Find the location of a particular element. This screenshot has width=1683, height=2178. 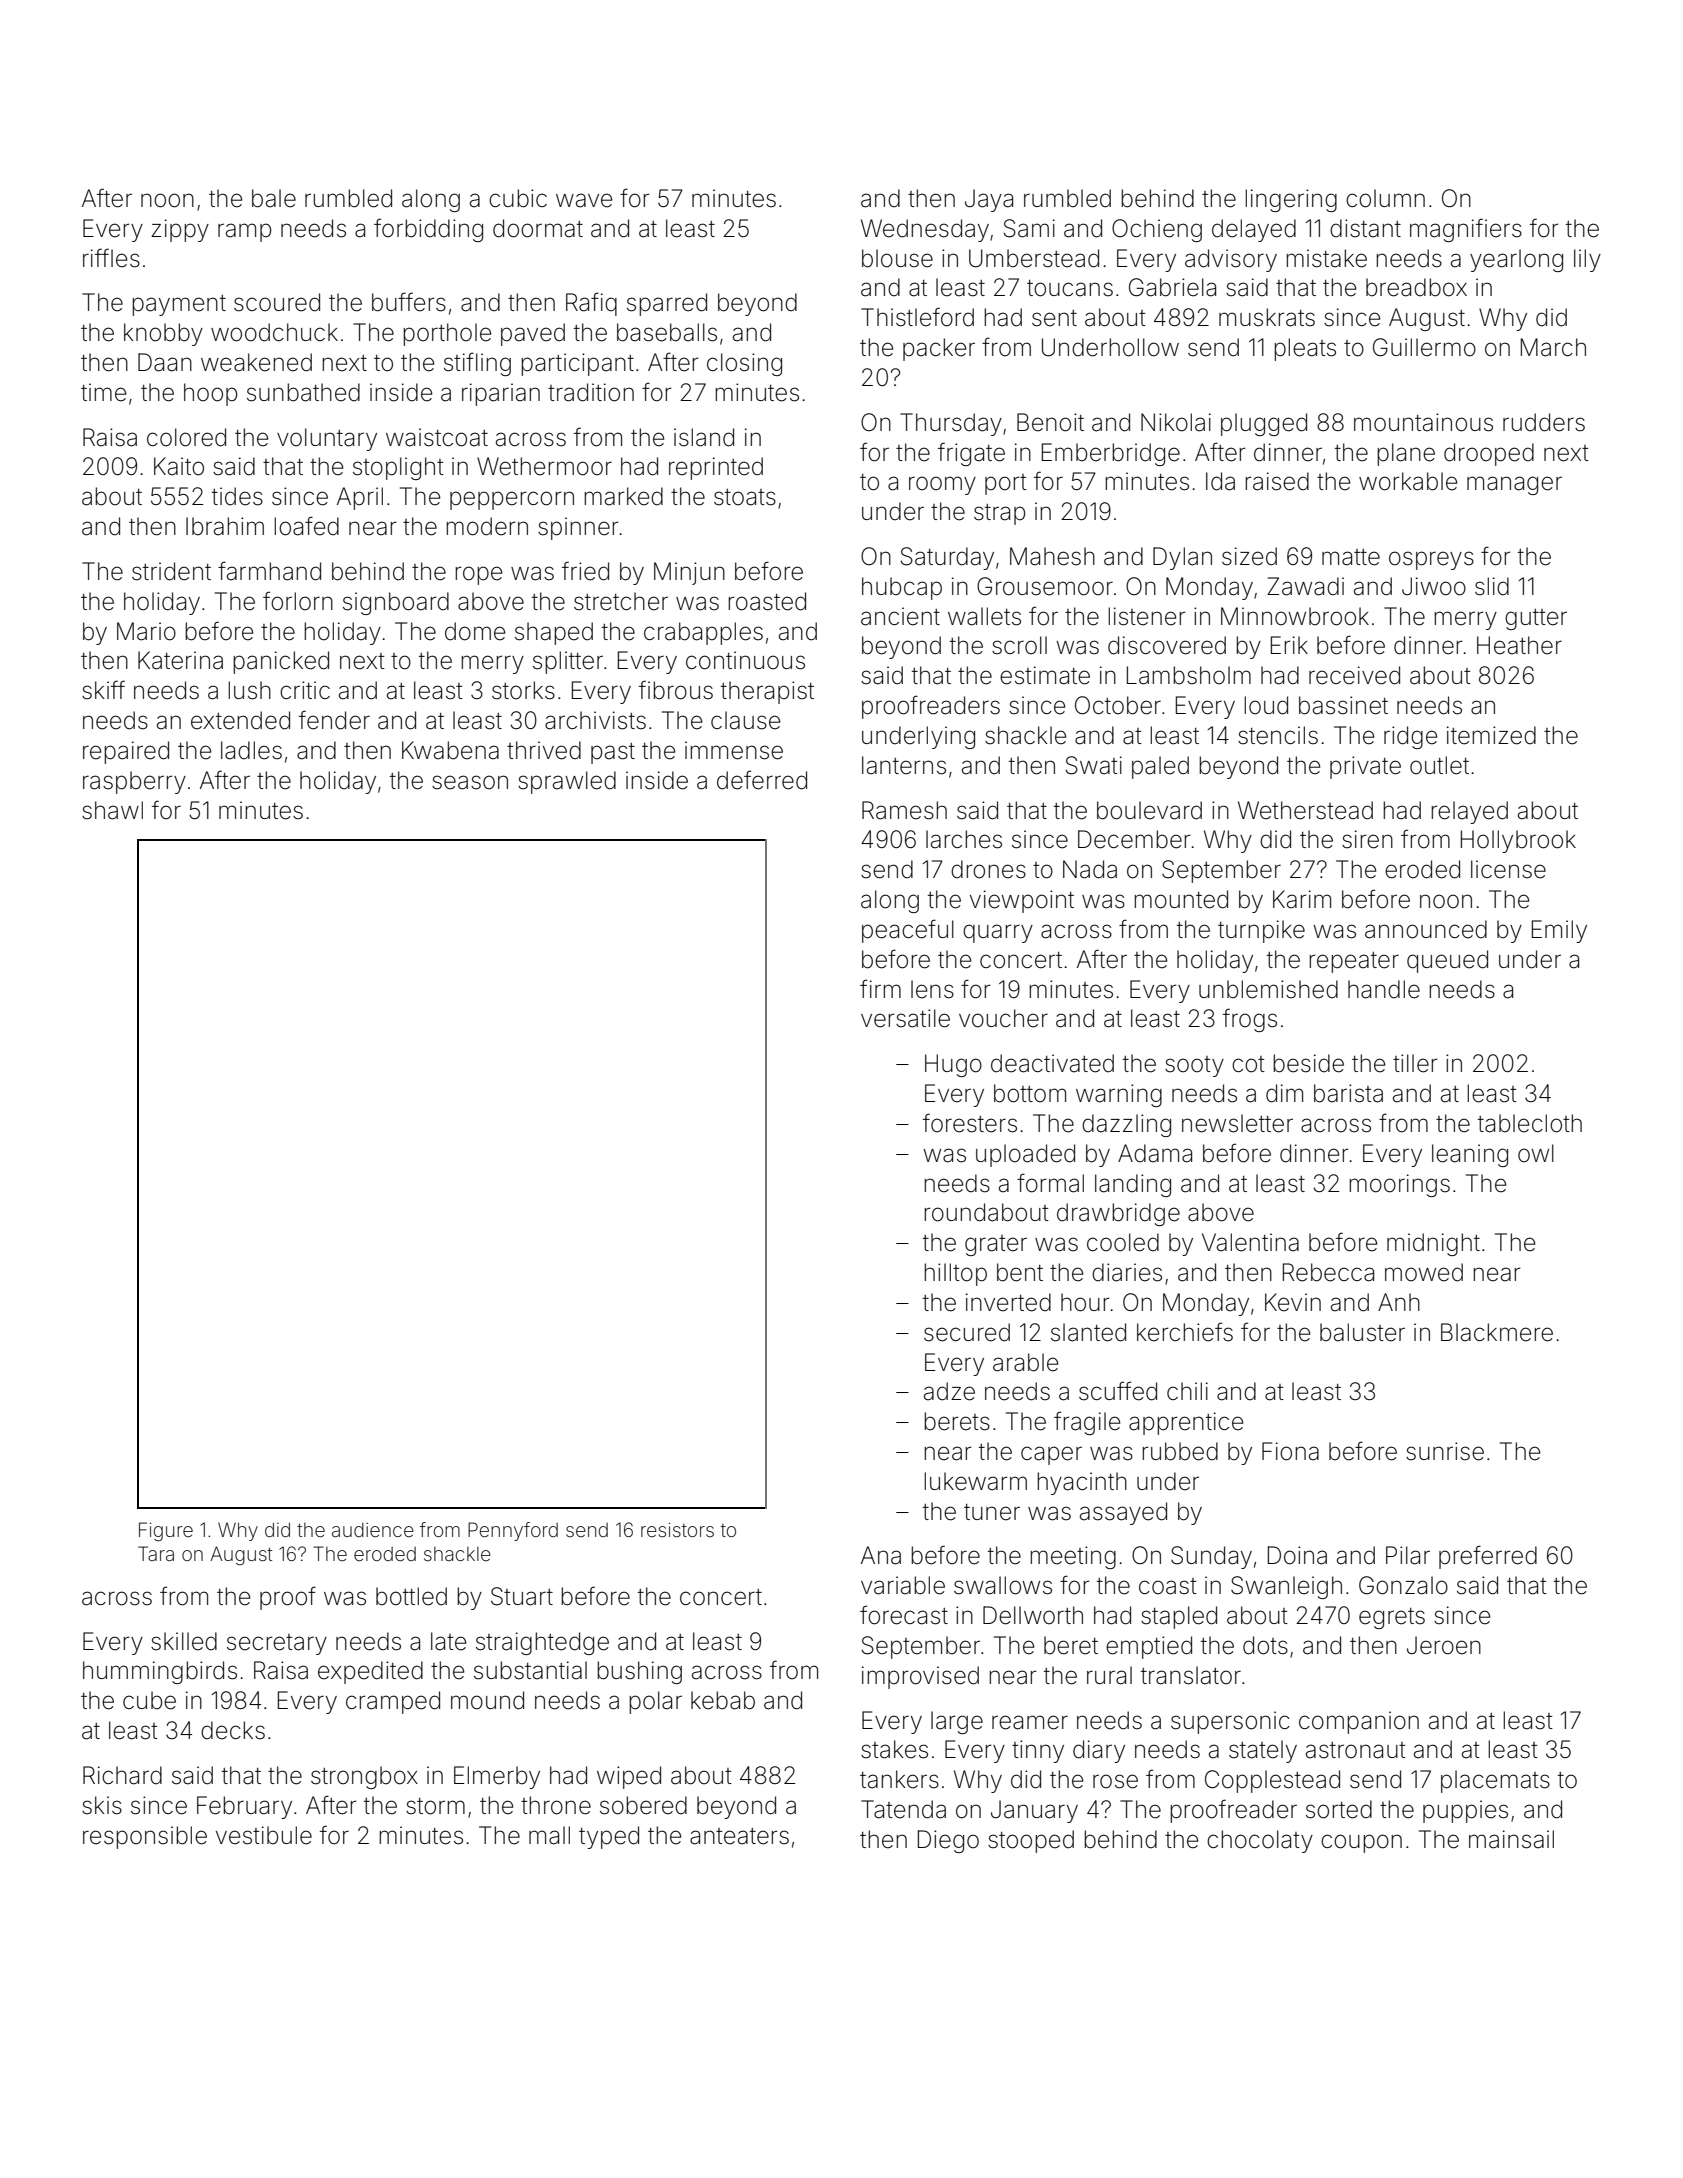

emptied is located at coordinates (1149, 1647).
